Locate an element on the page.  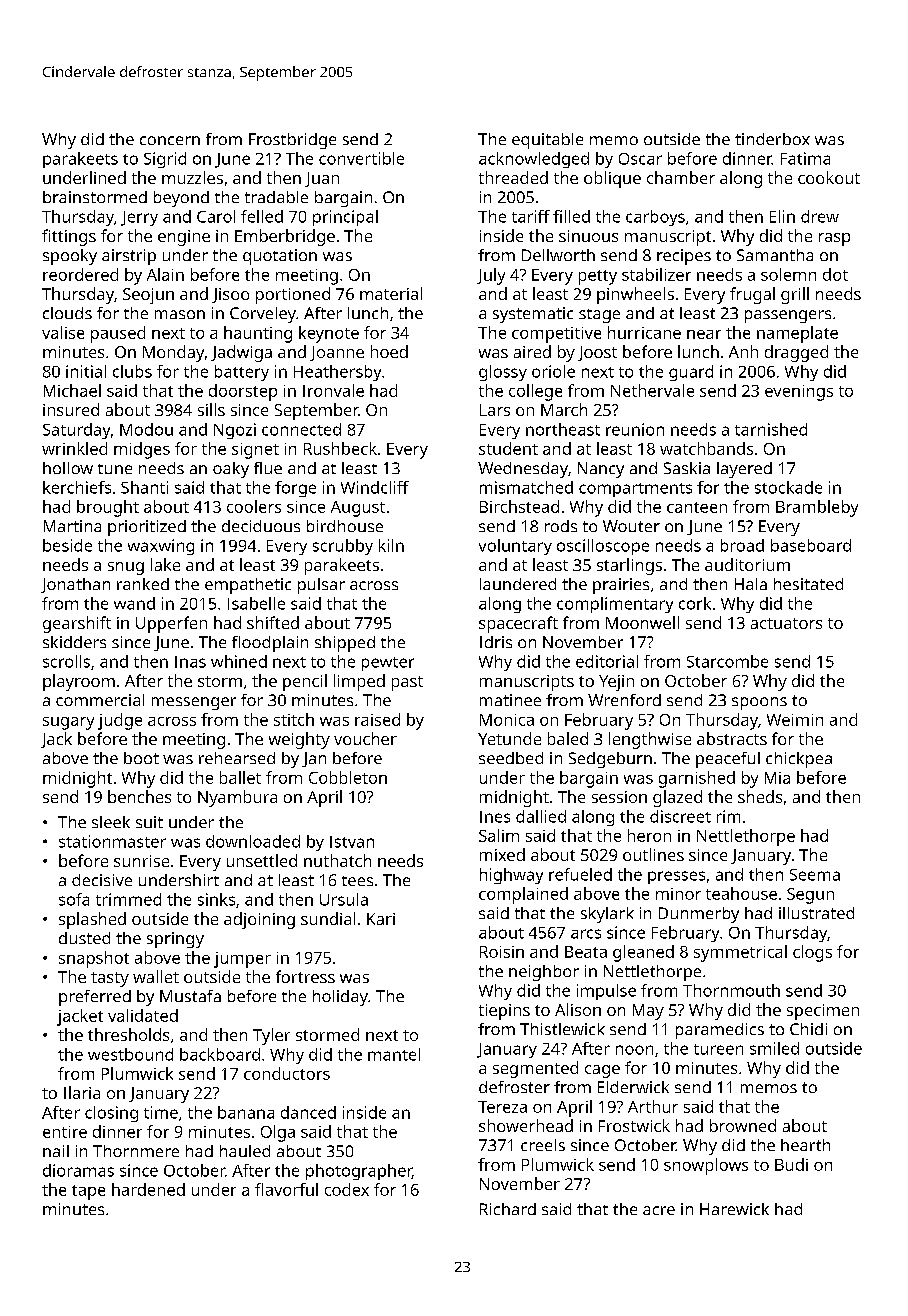
Cobbleton is located at coordinates (348, 777).
